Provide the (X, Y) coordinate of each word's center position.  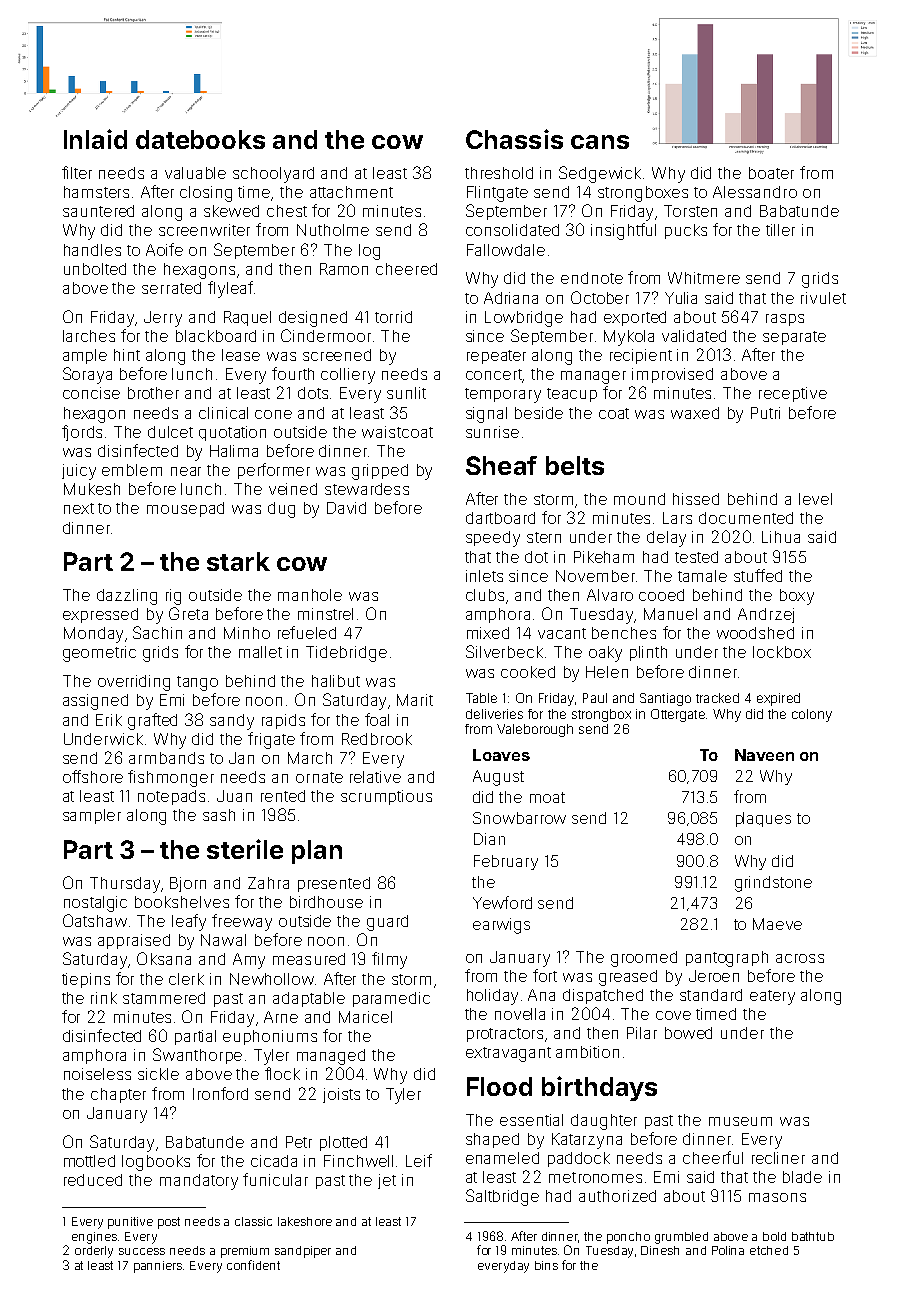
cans (600, 142)
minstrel (325, 614)
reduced (93, 1180)
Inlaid (95, 139)
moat (547, 797)
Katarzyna (587, 1141)
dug (281, 510)
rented (283, 796)
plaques (763, 819)
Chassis (514, 139)
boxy (797, 597)
